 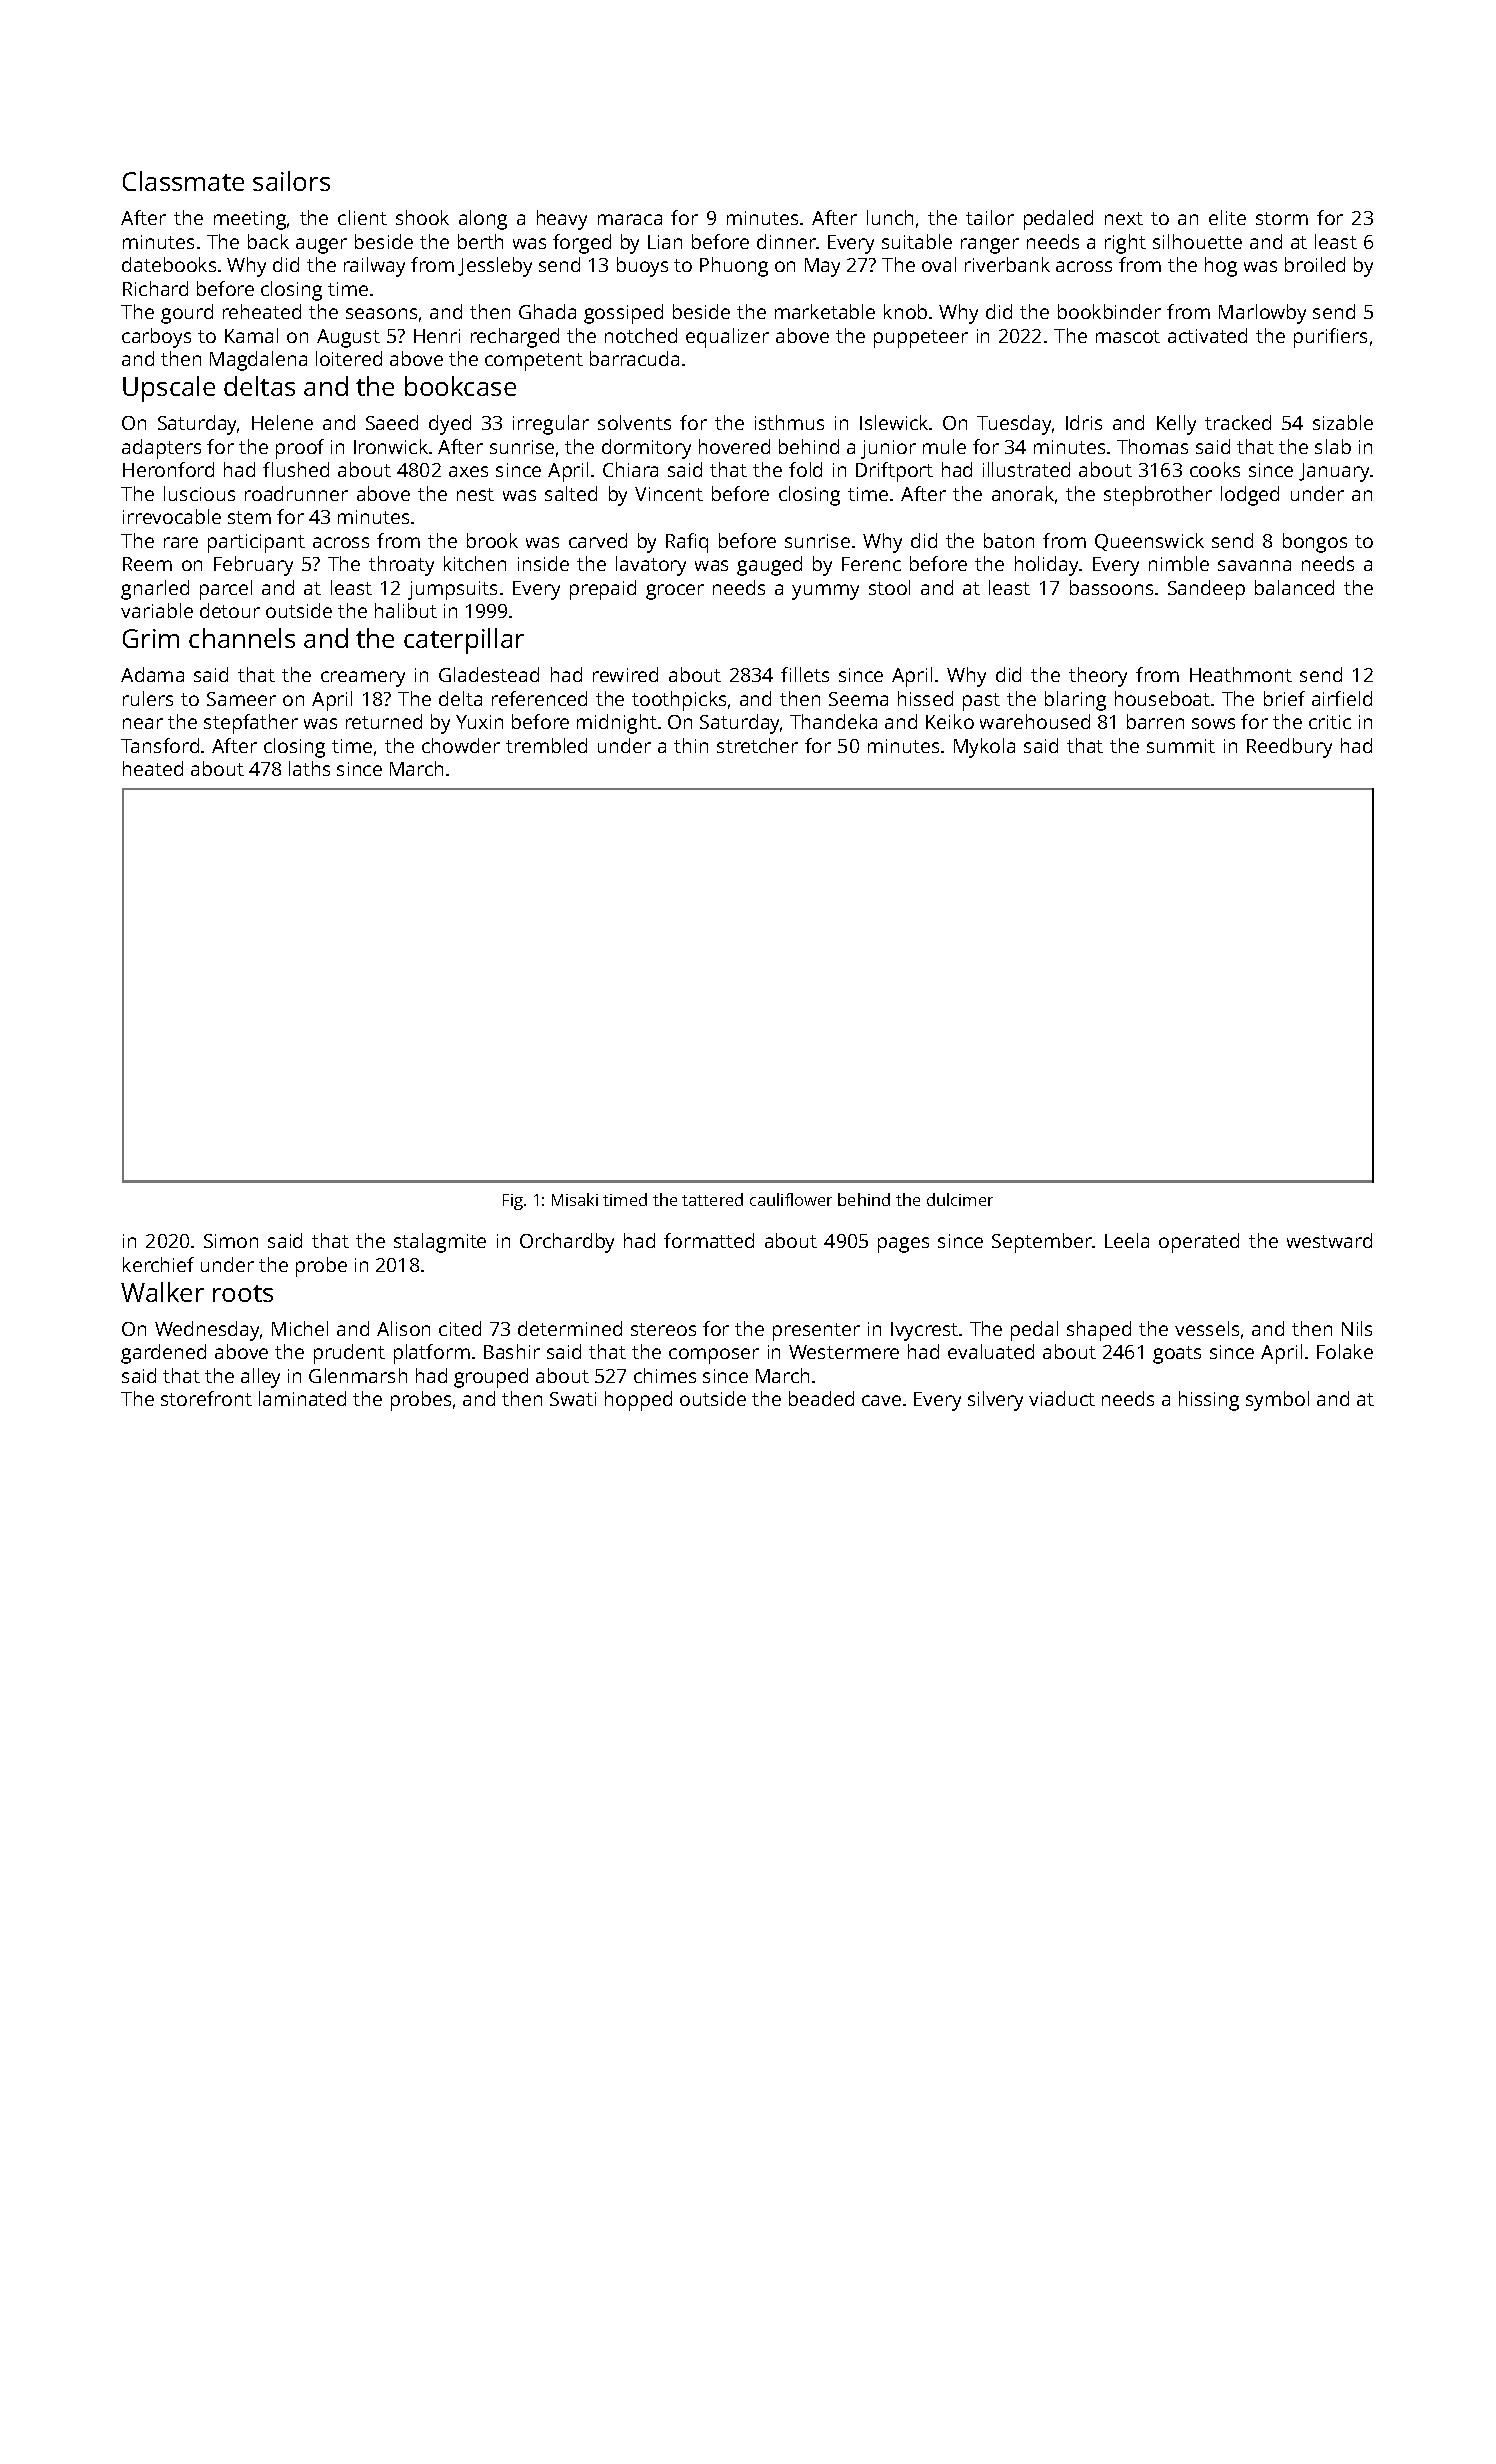 I want to click on Fig, so click(x=513, y=1202).
